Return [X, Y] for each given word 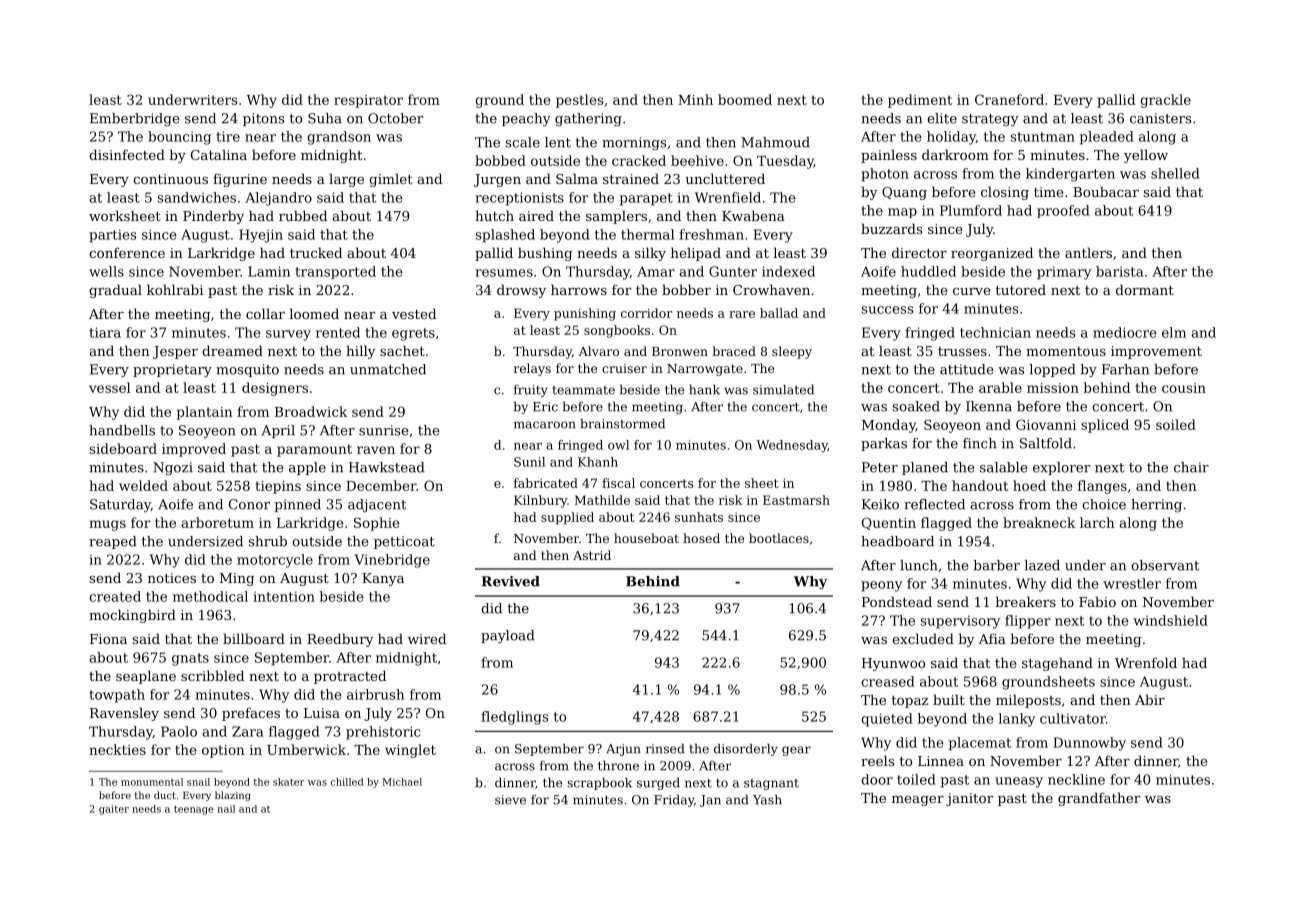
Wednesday [792, 446]
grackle [1165, 101]
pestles [579, 101]
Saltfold [1046, 443]
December [381, 485]
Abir [1150, 699]
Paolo [179, 731]
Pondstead [897, 601]
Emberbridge [135, 119]
